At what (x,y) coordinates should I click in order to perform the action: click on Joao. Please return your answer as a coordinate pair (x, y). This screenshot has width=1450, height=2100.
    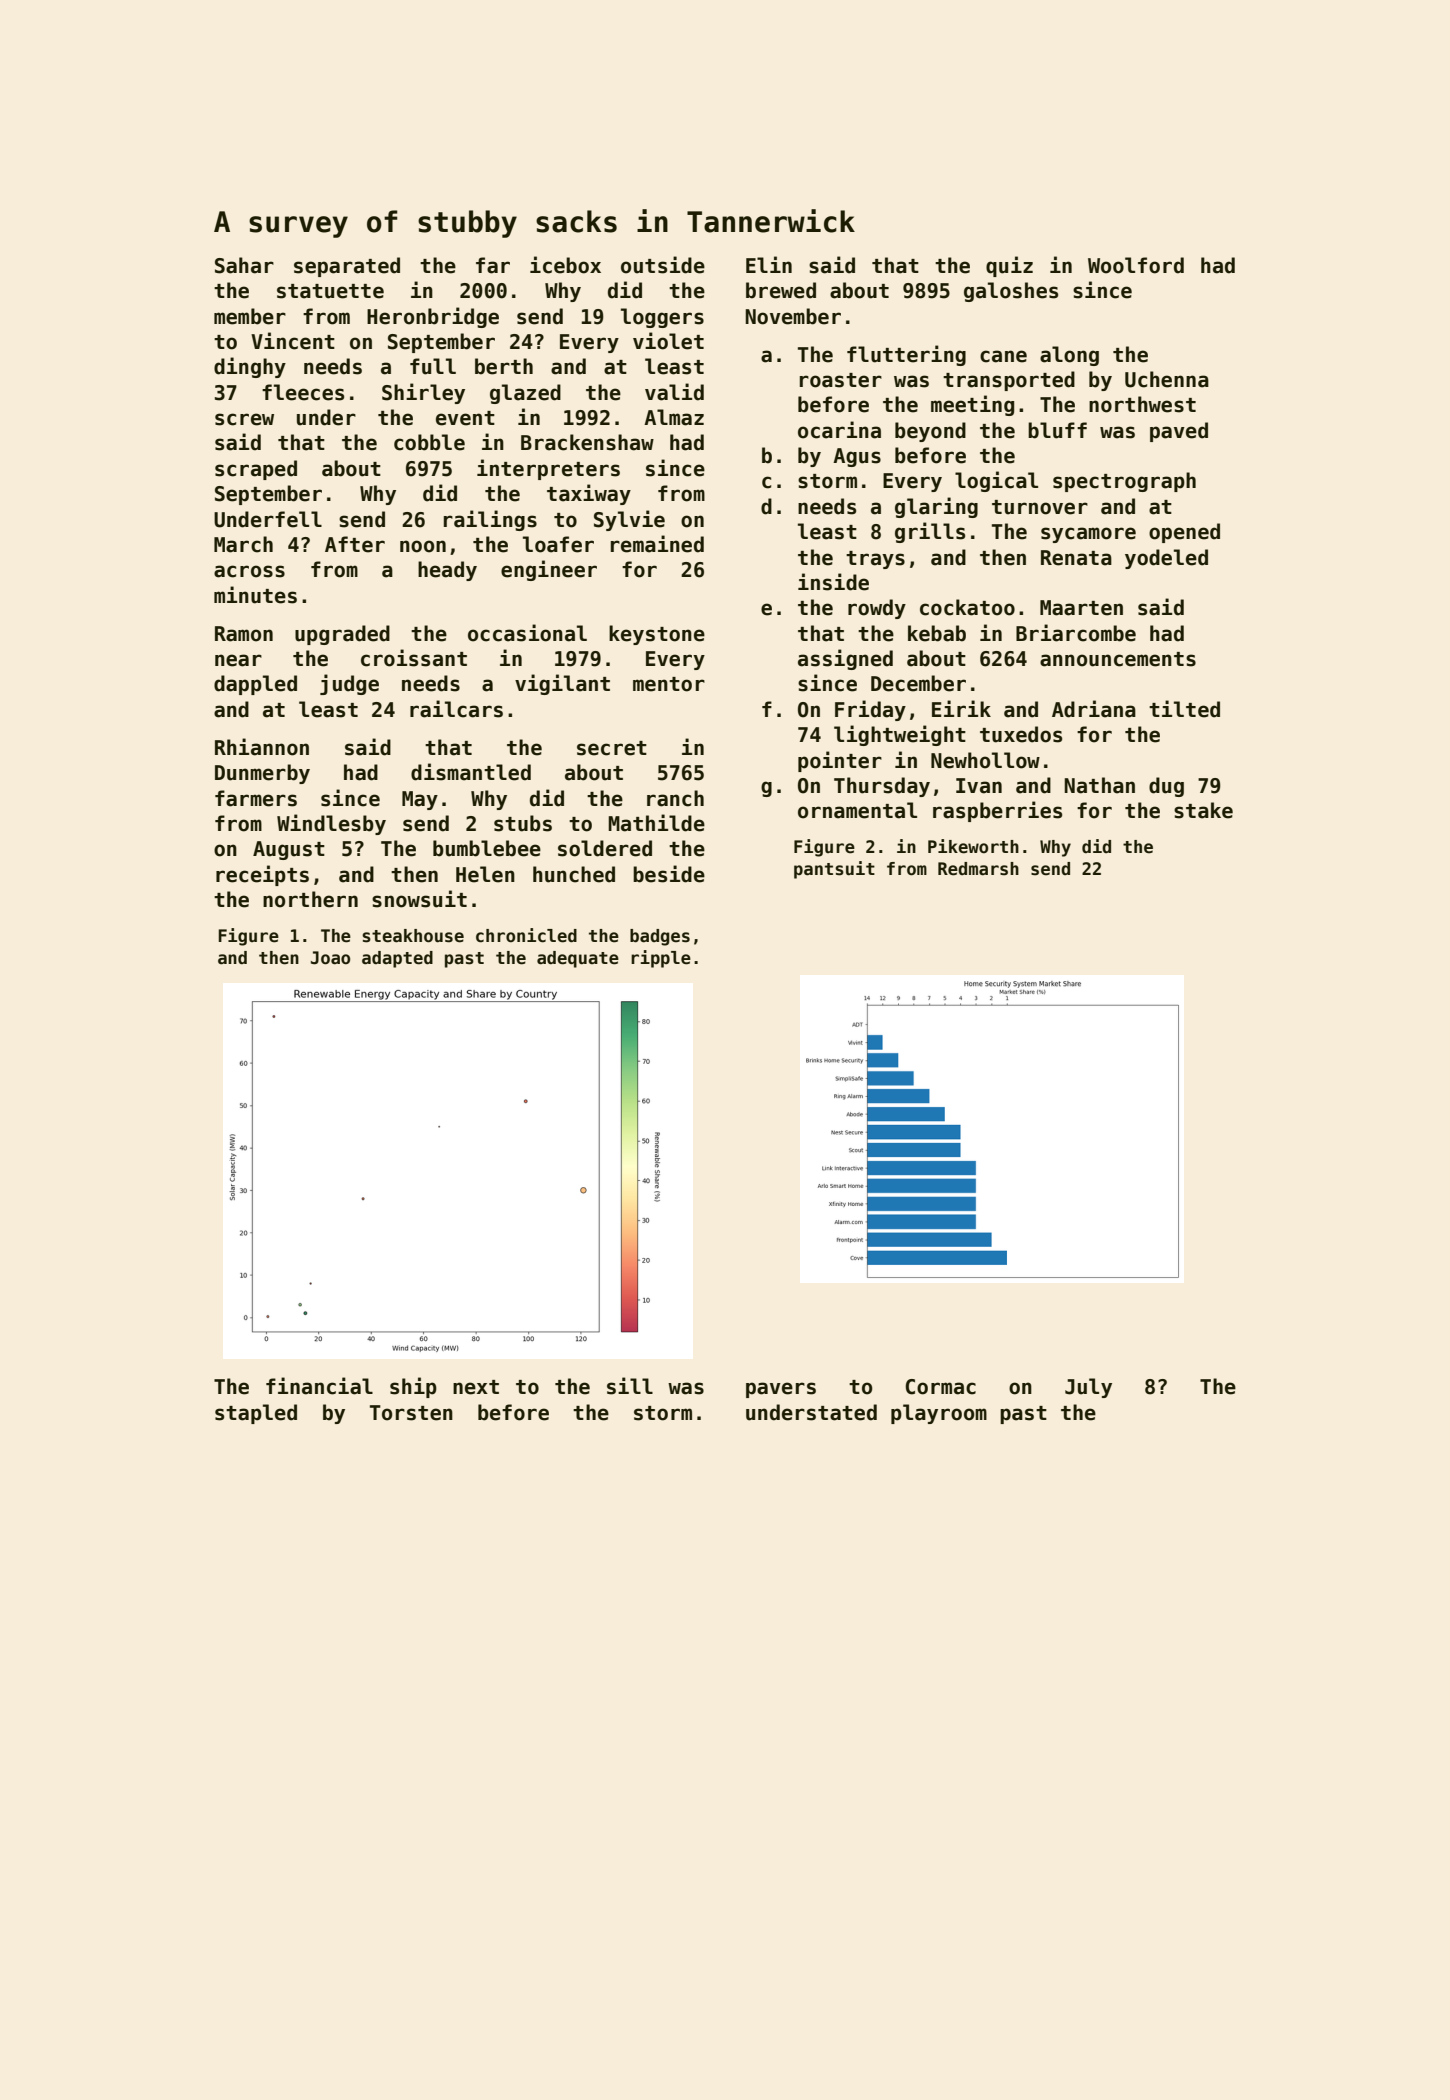
    Looking at the image, I should click on (330, 958).
